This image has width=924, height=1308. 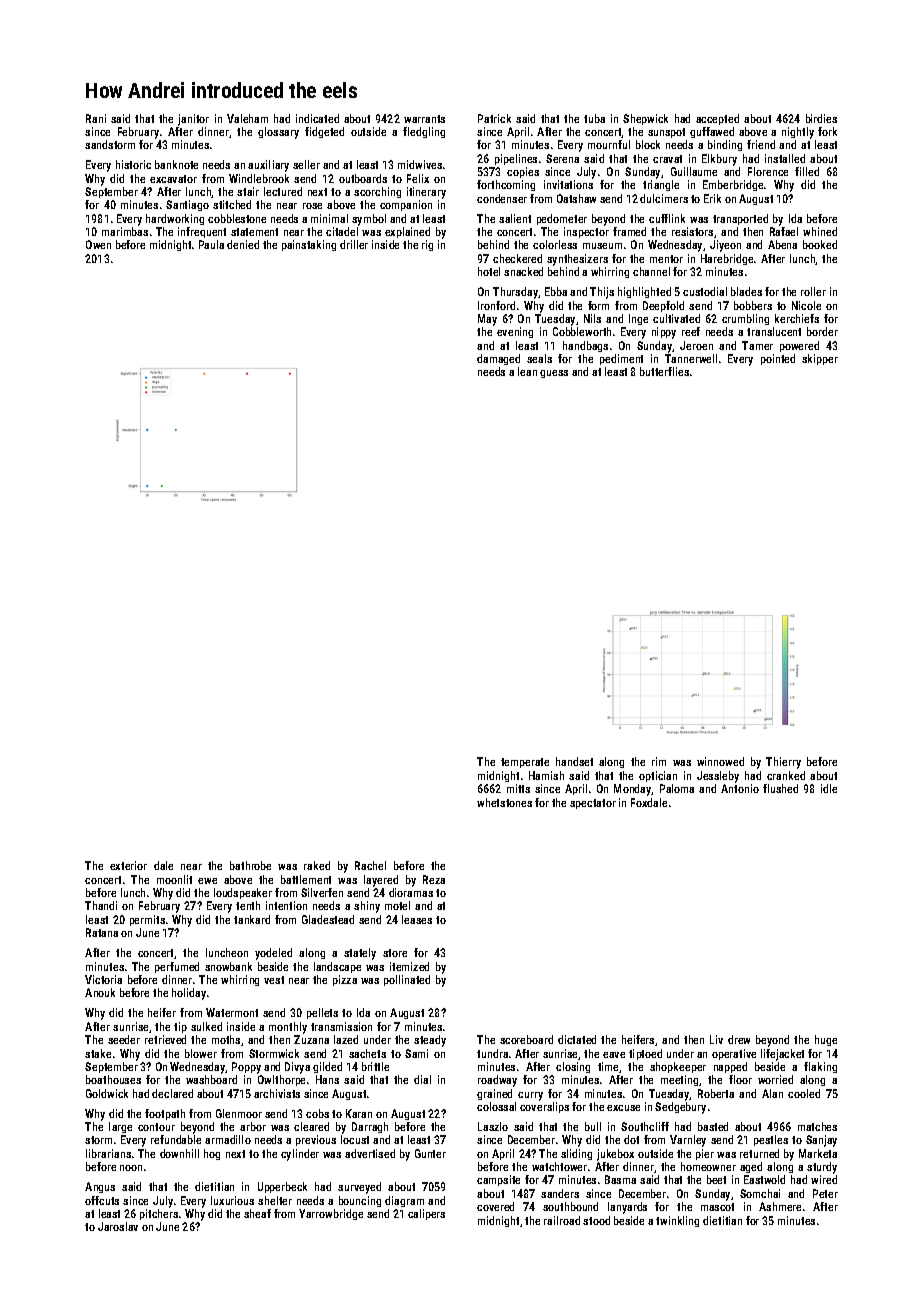 I want to click on guess, so click(x=554, y=374).
